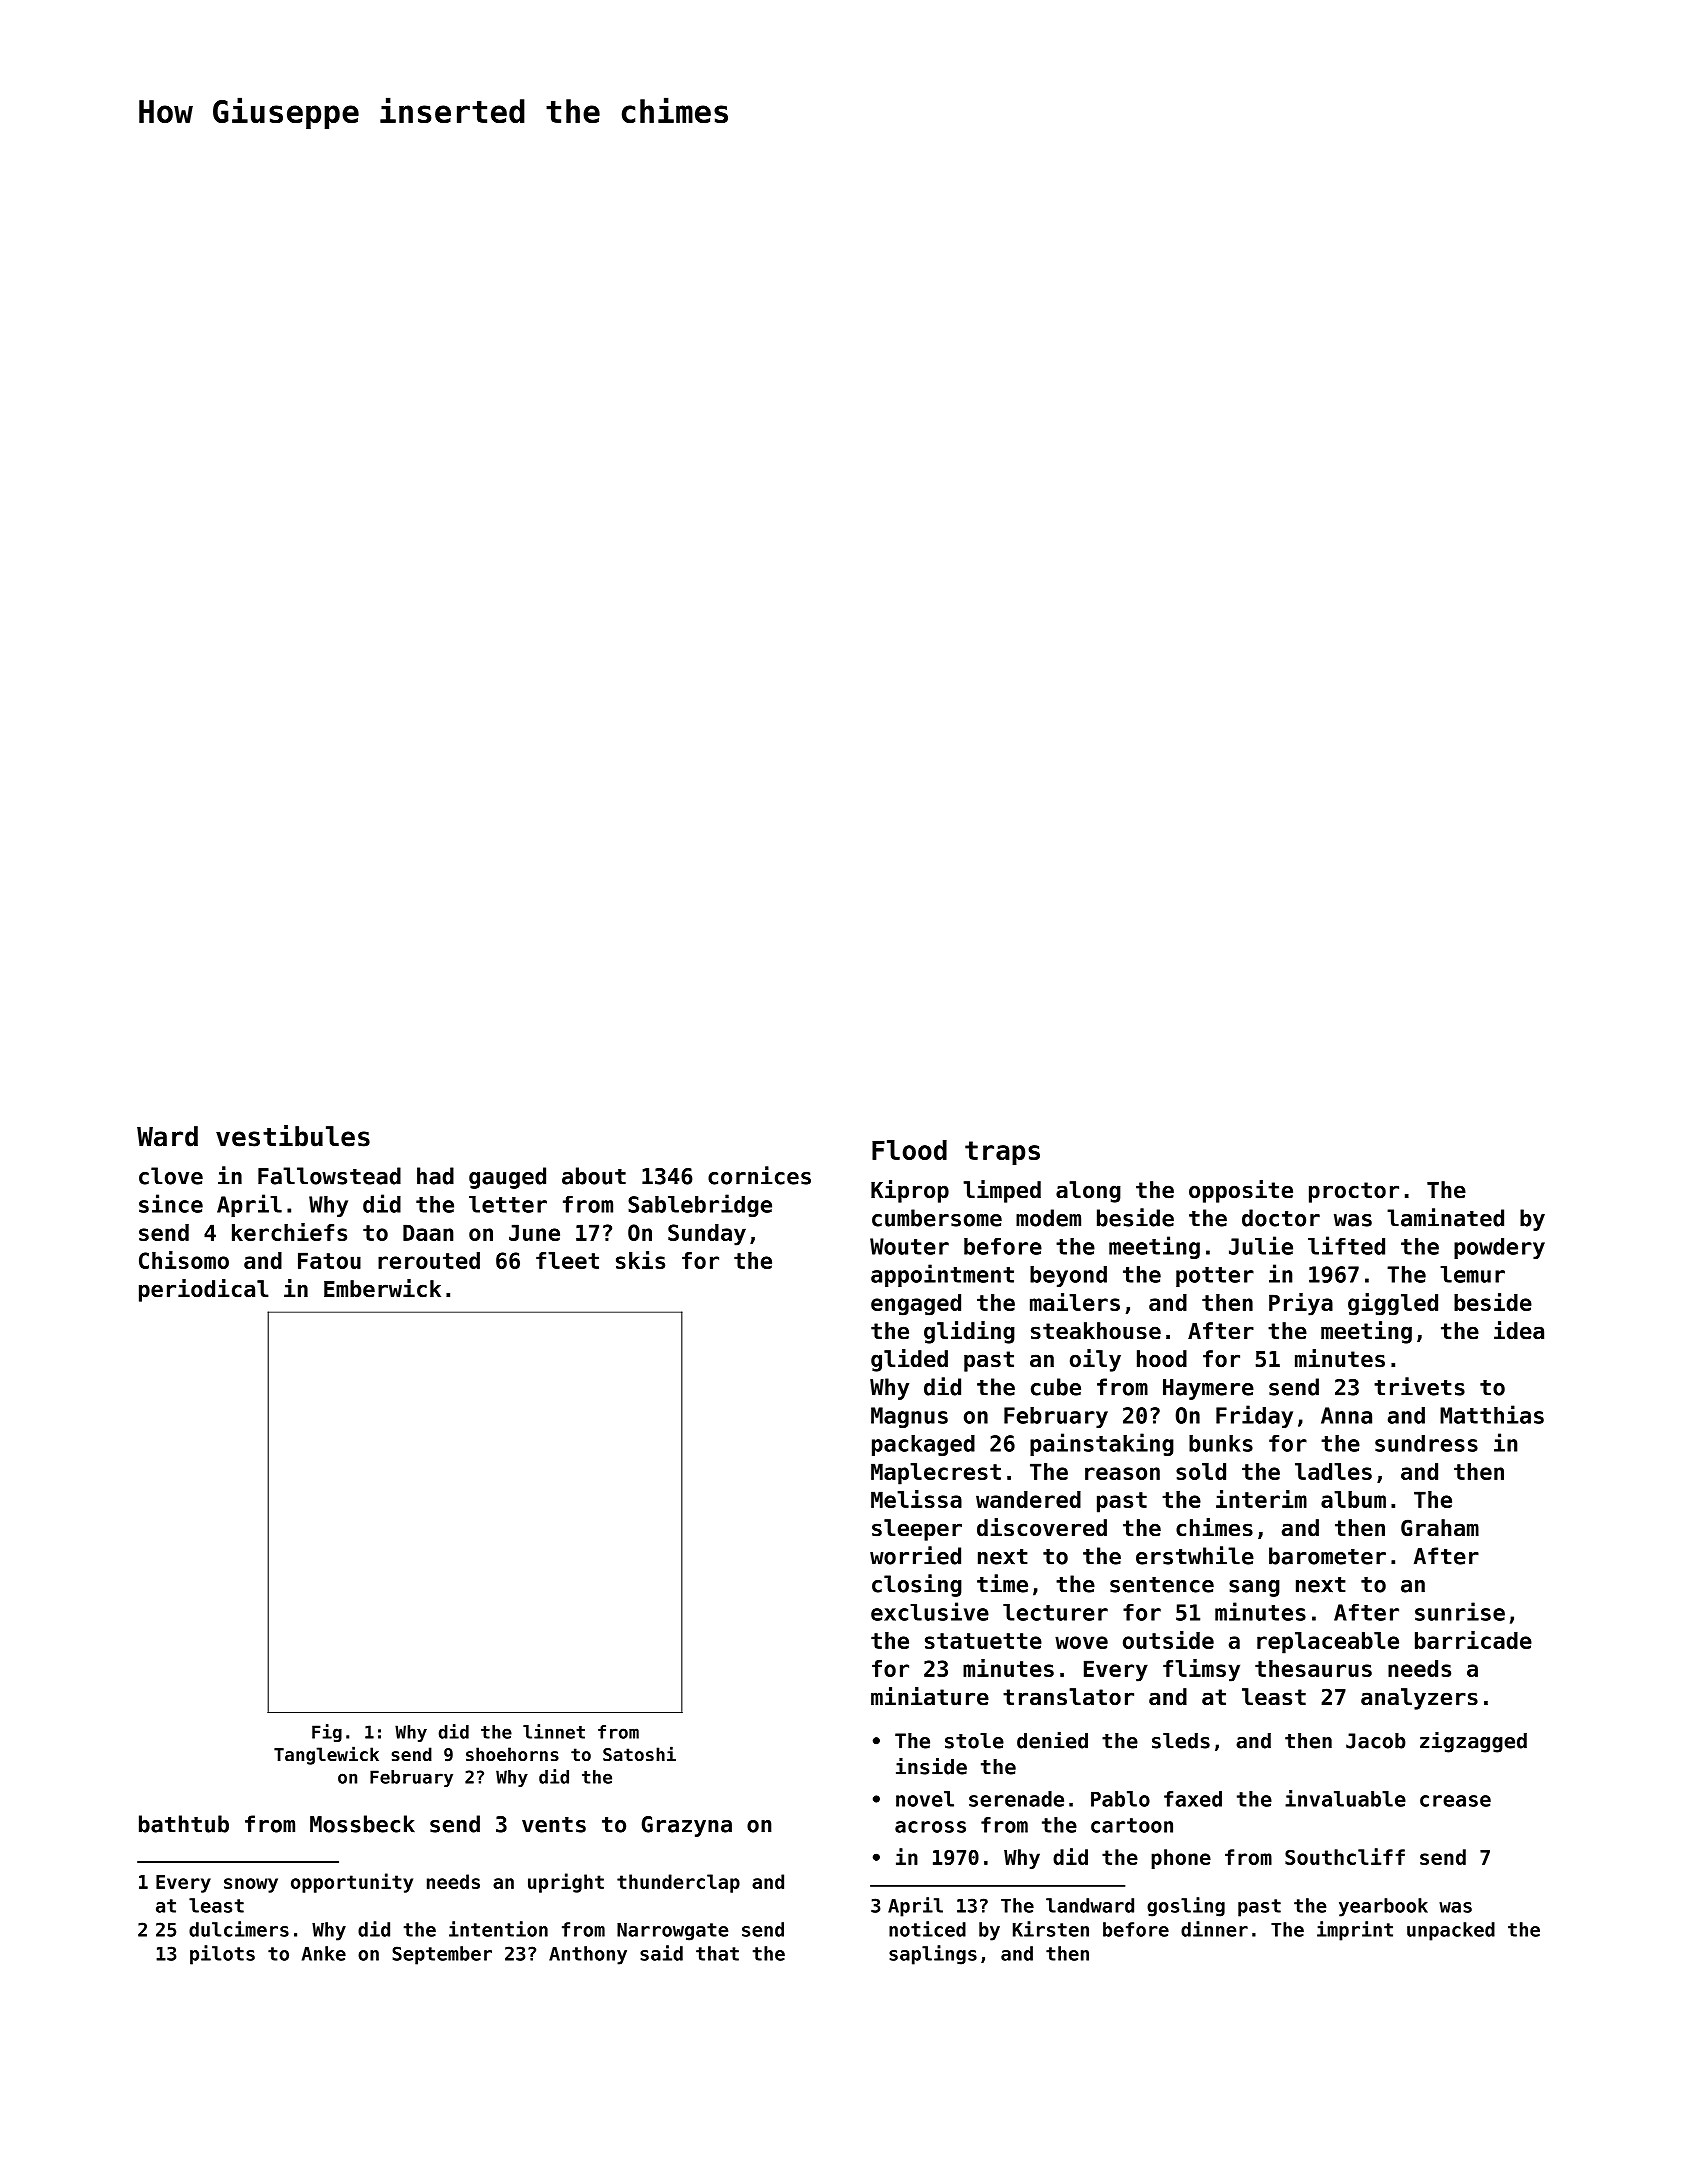 The image size is (1683, 2178). I want to click on packaged, so click(923, 1445).
